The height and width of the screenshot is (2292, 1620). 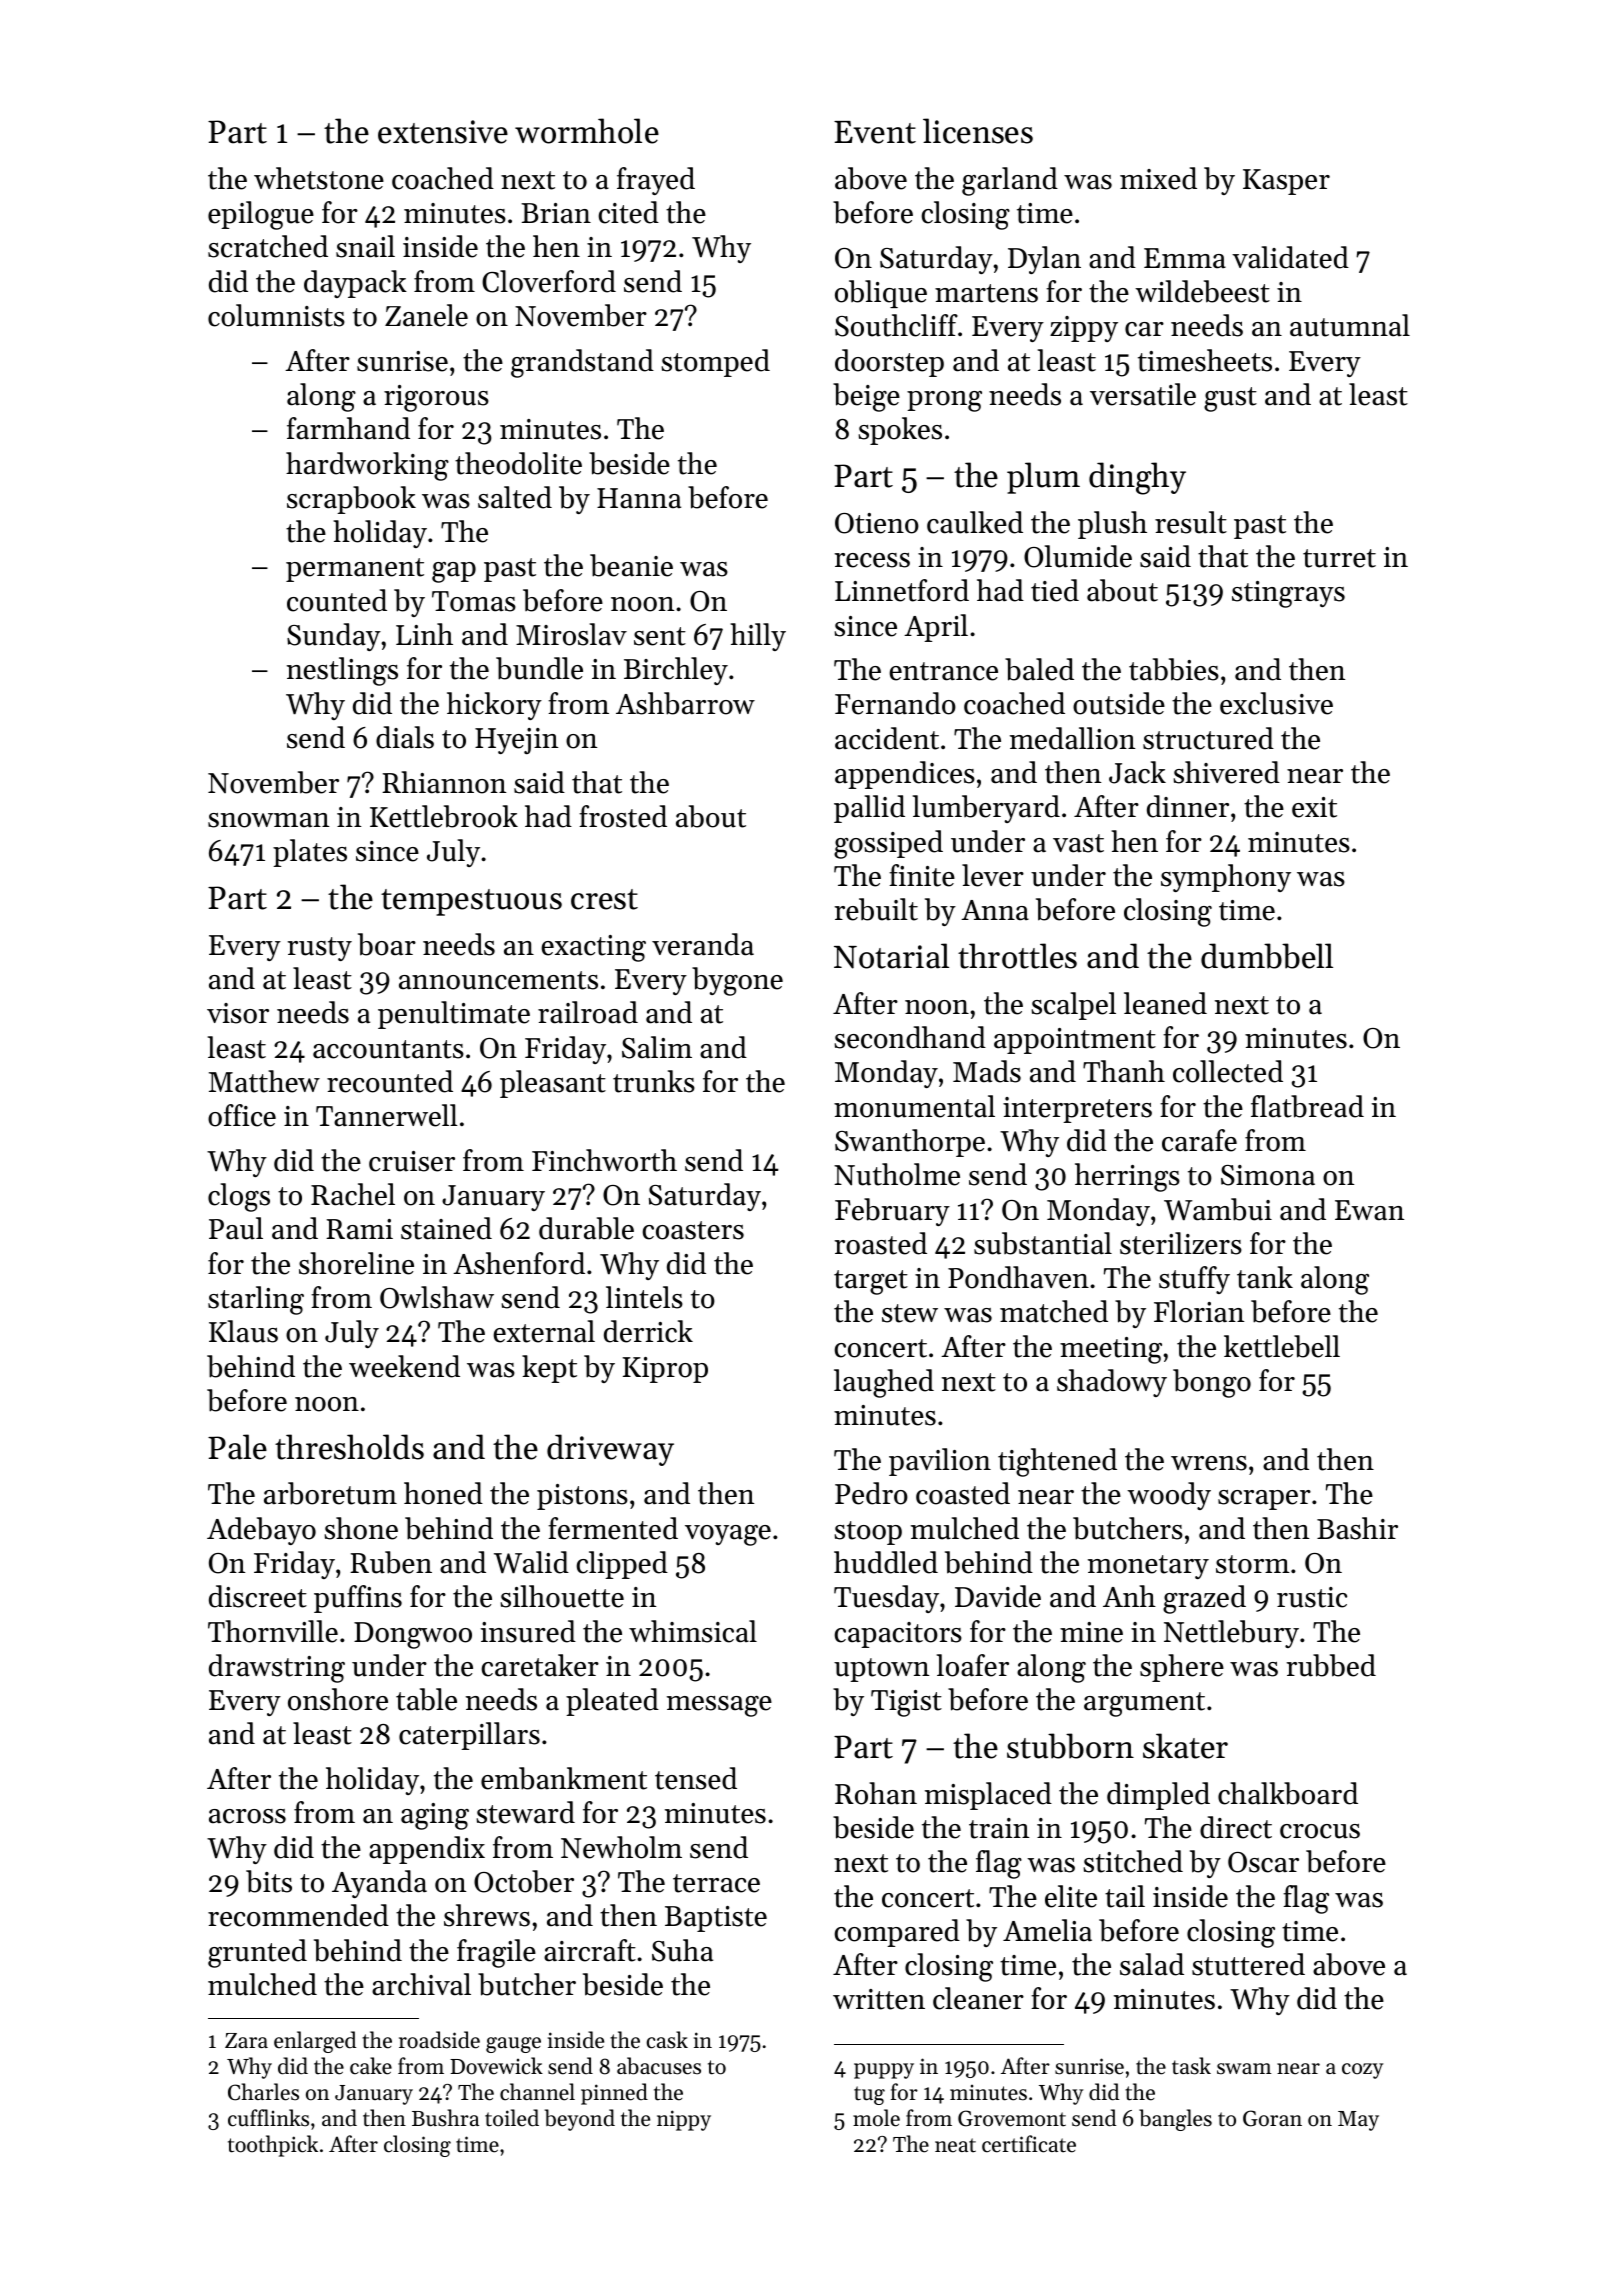 I want to click on Baptiste, so click(x=716, y=1919).
